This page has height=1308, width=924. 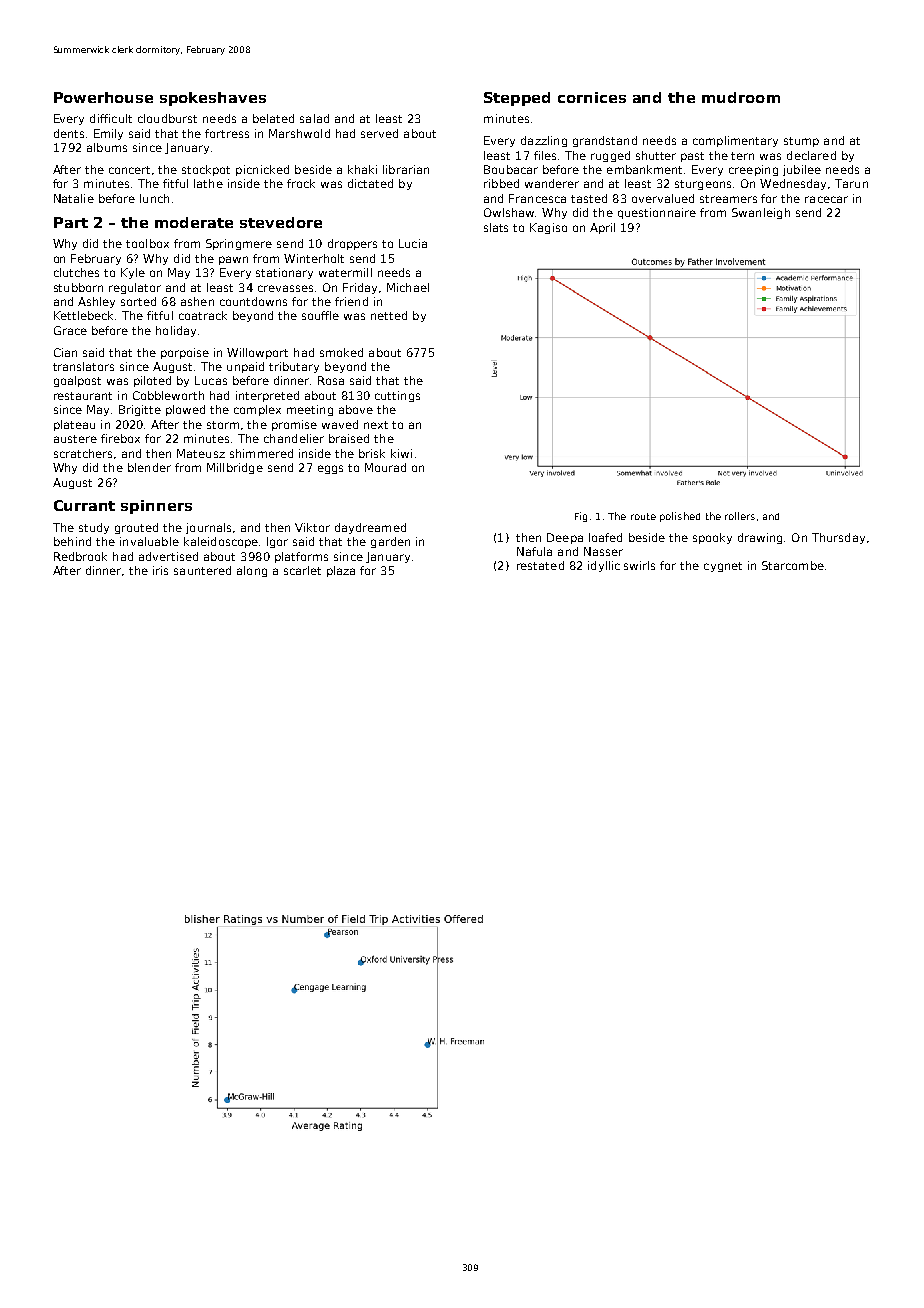 What do you see at coordinates (741, 97) in the page?
I see `mudroom` at bounding box center [741, 97].
